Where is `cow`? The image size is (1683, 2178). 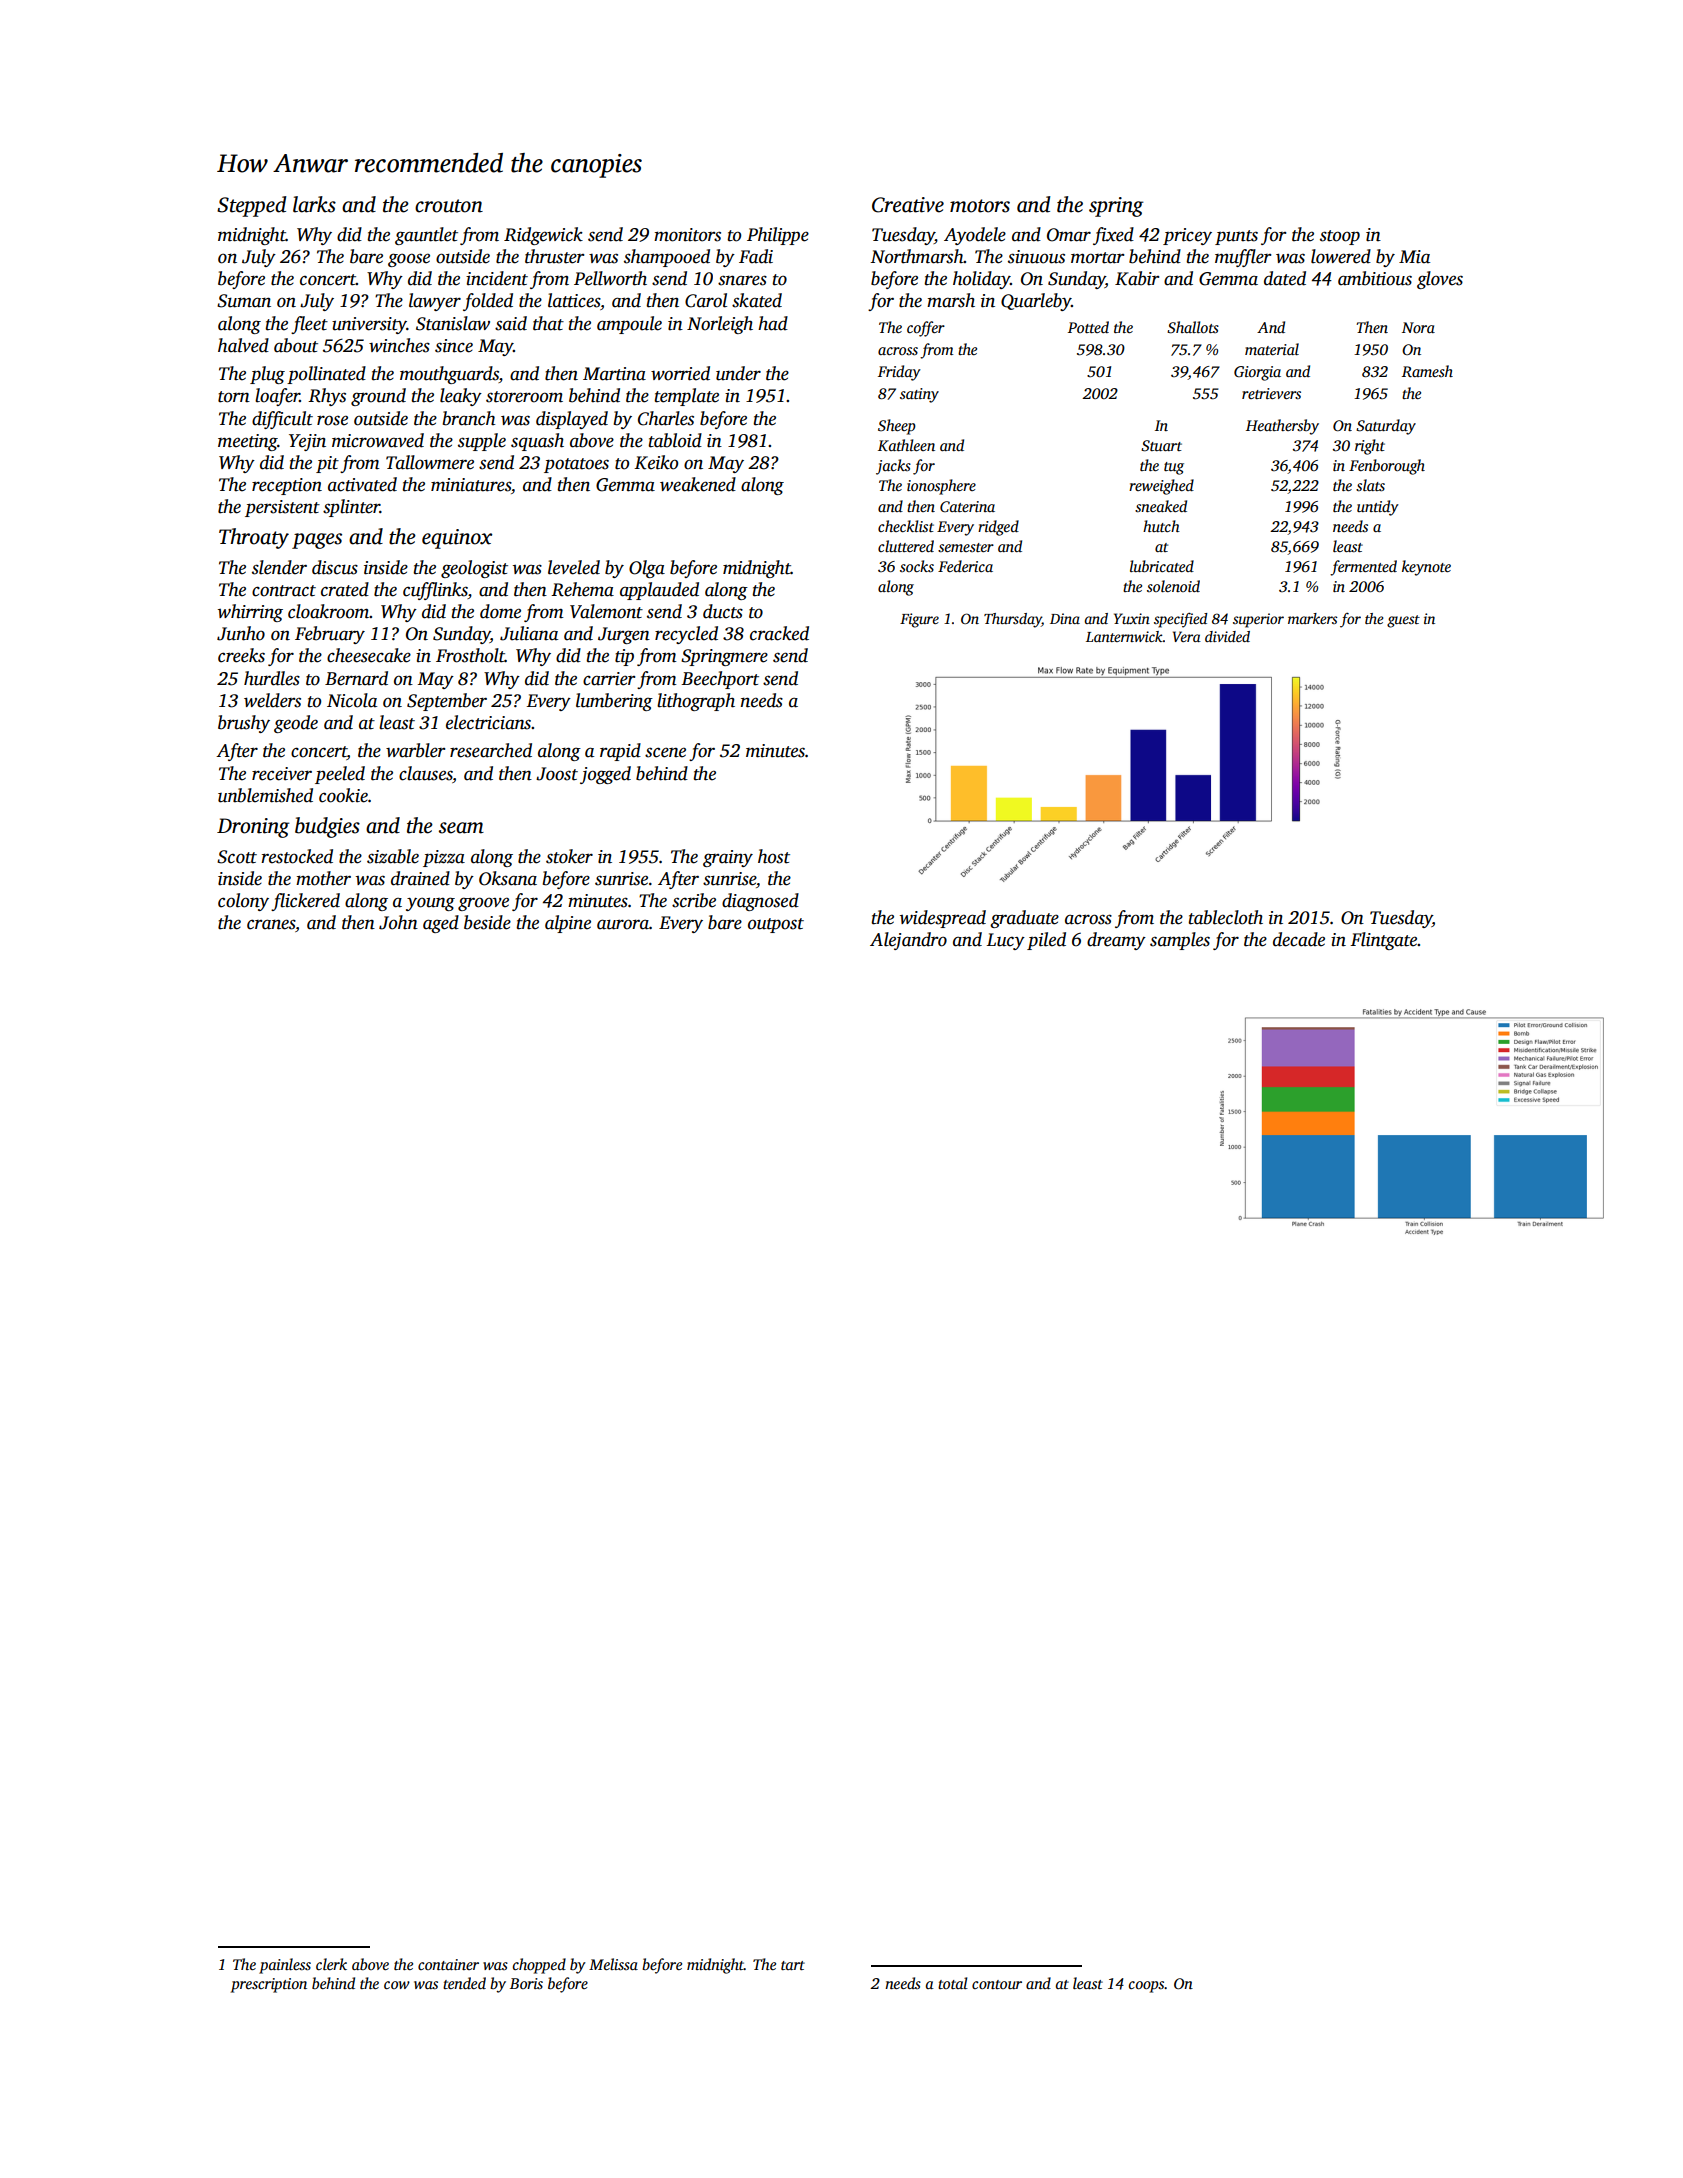 cow is located at coordinates (397, 1985).
